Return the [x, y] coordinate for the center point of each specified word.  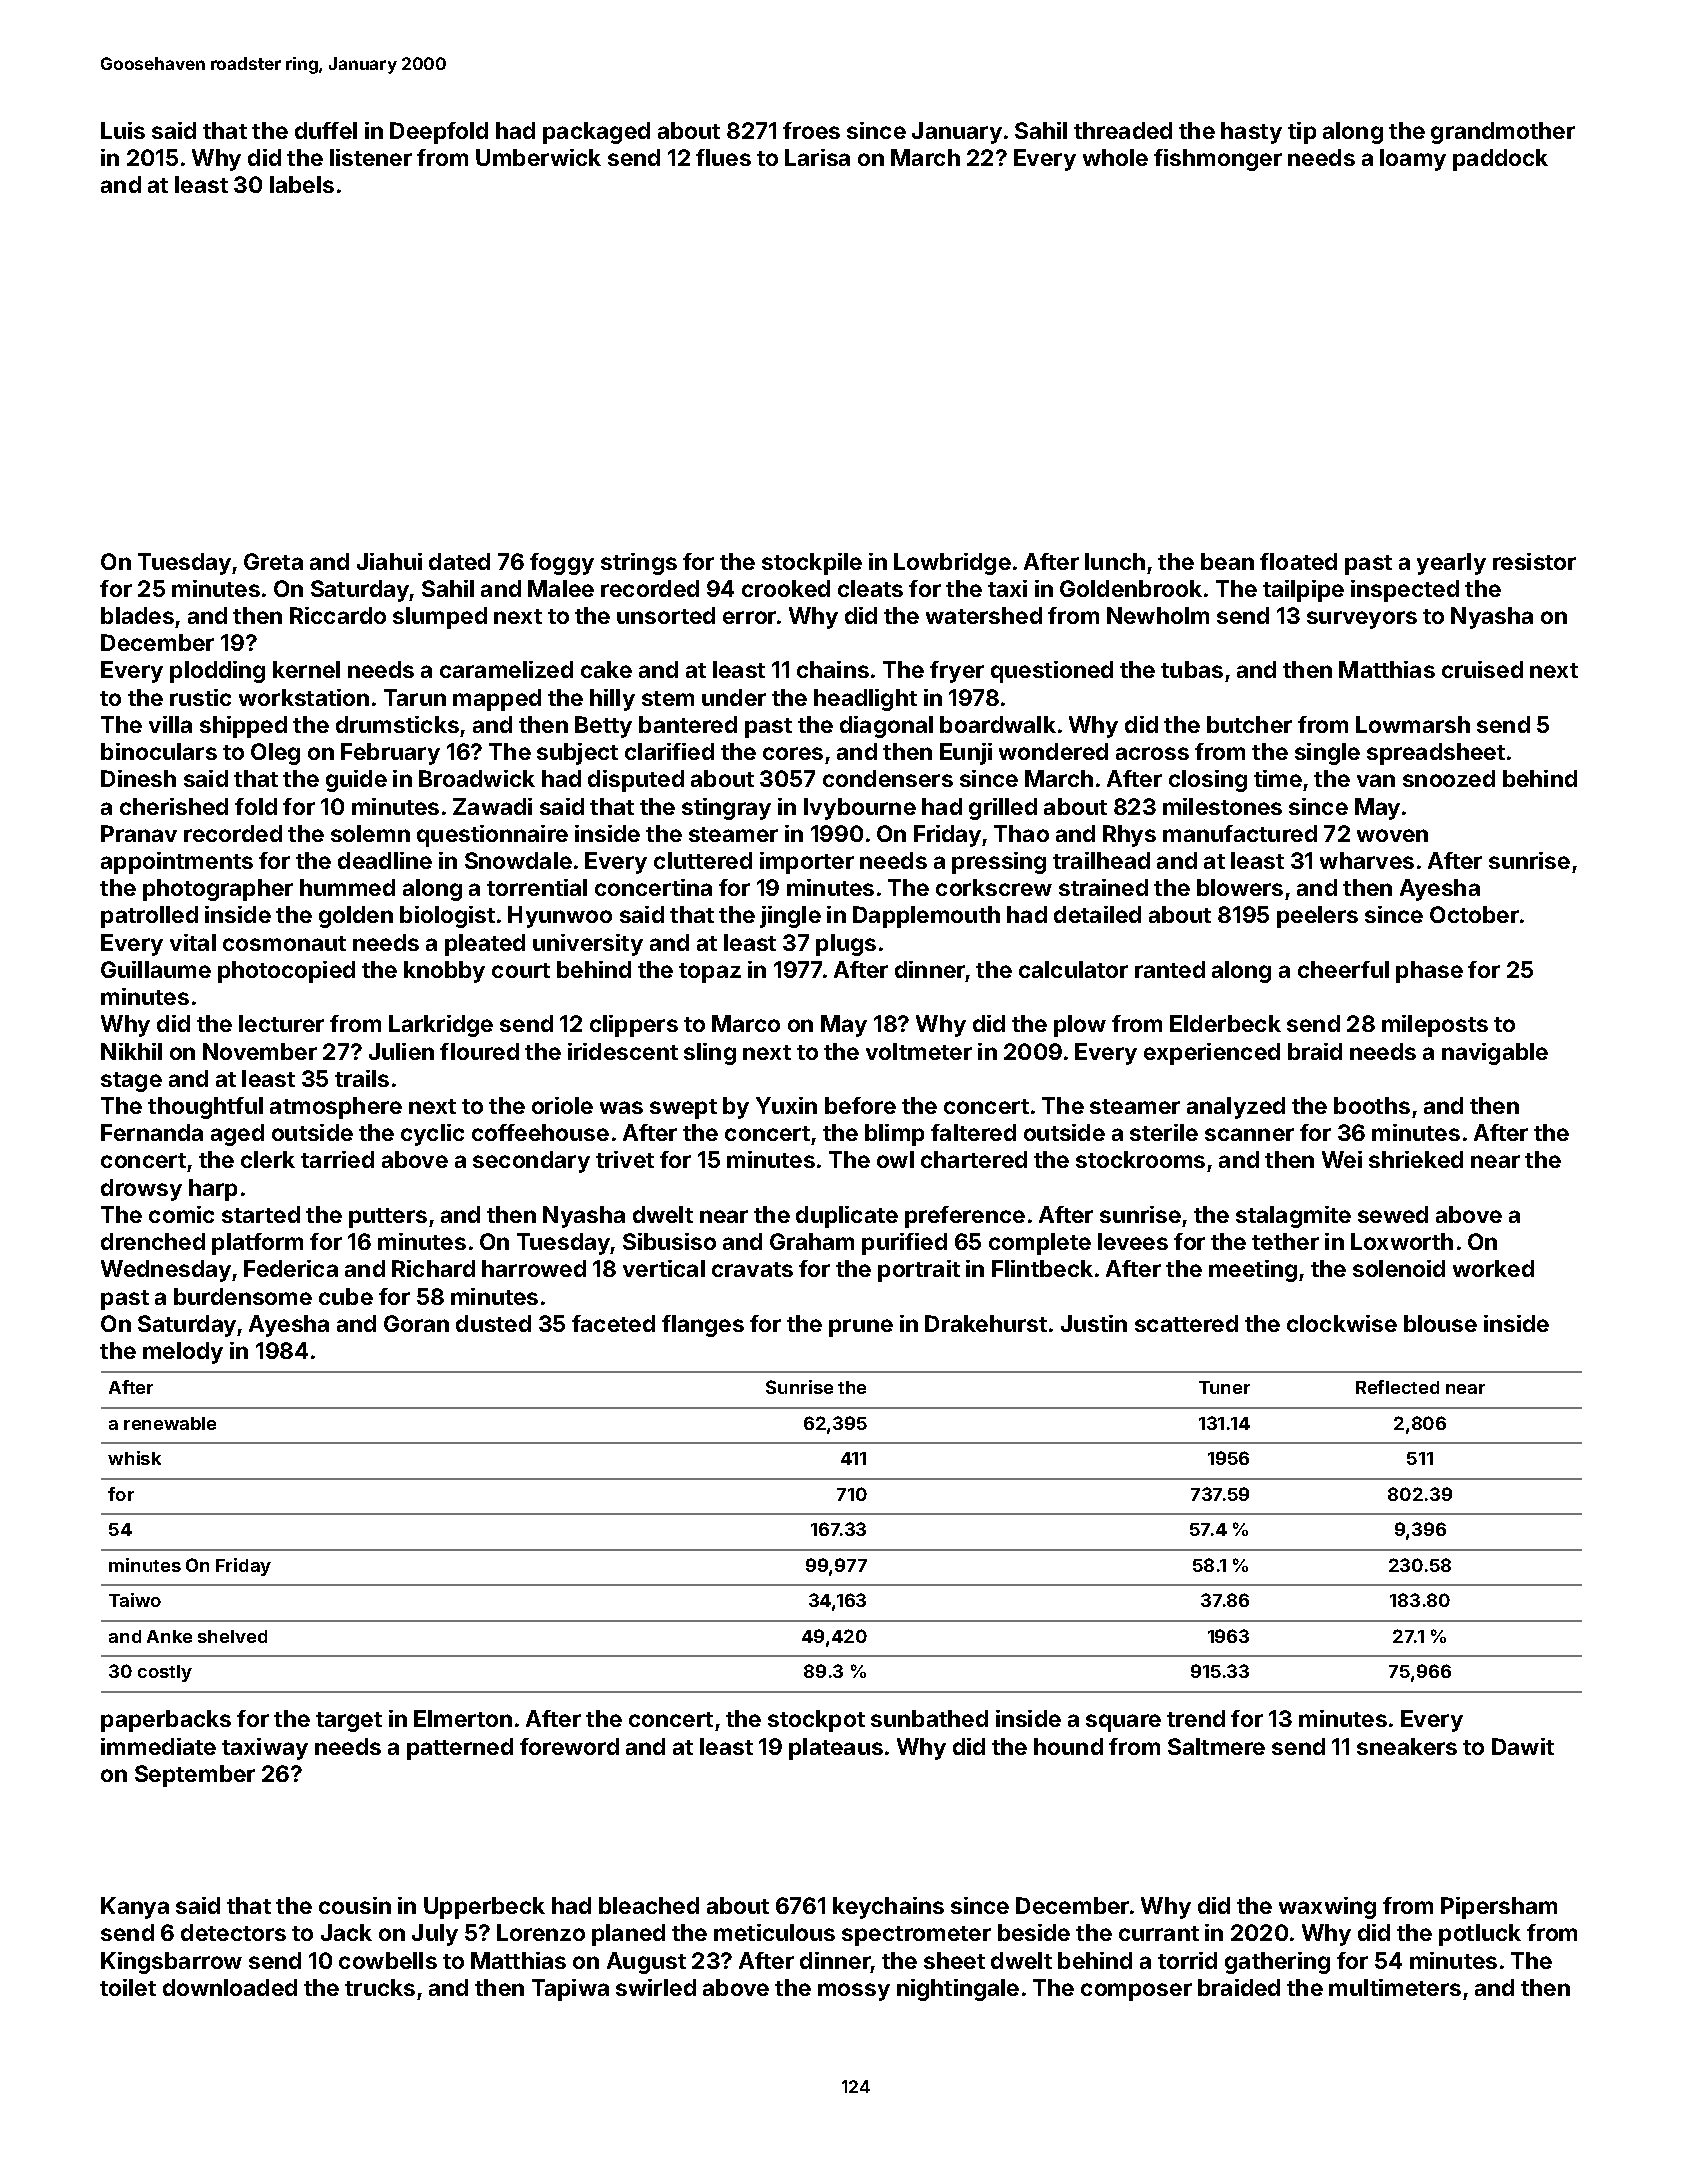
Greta [273, 561]
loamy [1413, 160]
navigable [1495, 1054]
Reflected [1397, 1387]
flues [723, 157]
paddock [1500, 160]
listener [371, 157]
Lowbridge [952, 564]
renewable [170, 1423]
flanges [703, 1326]
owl [895, 1159]
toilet [128, 1987]
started [261, 1214]
